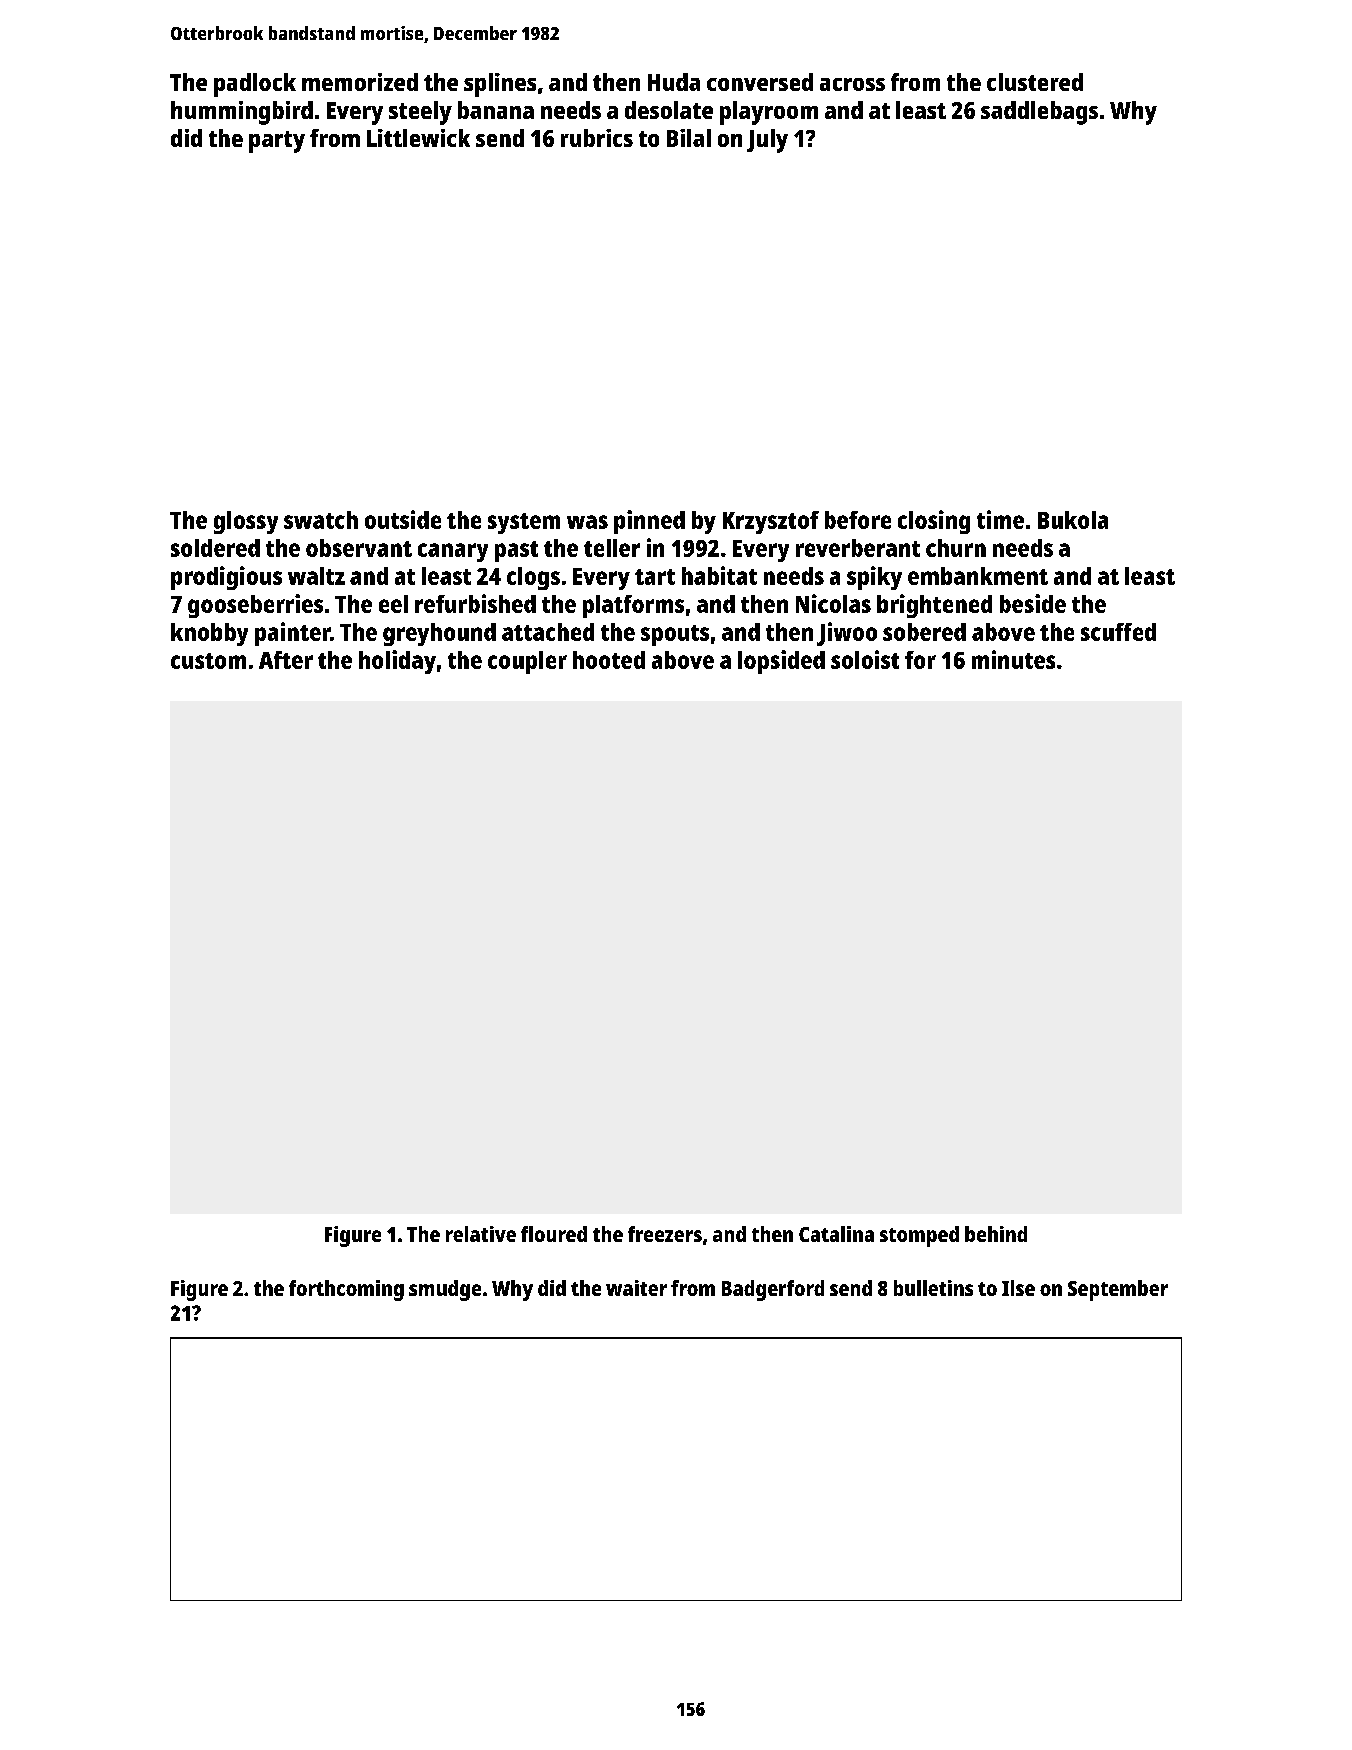 This page has height=1750, width=1352. Describe the element at coordinates (1013, 659) in the page. I see `minutes` at that location.
